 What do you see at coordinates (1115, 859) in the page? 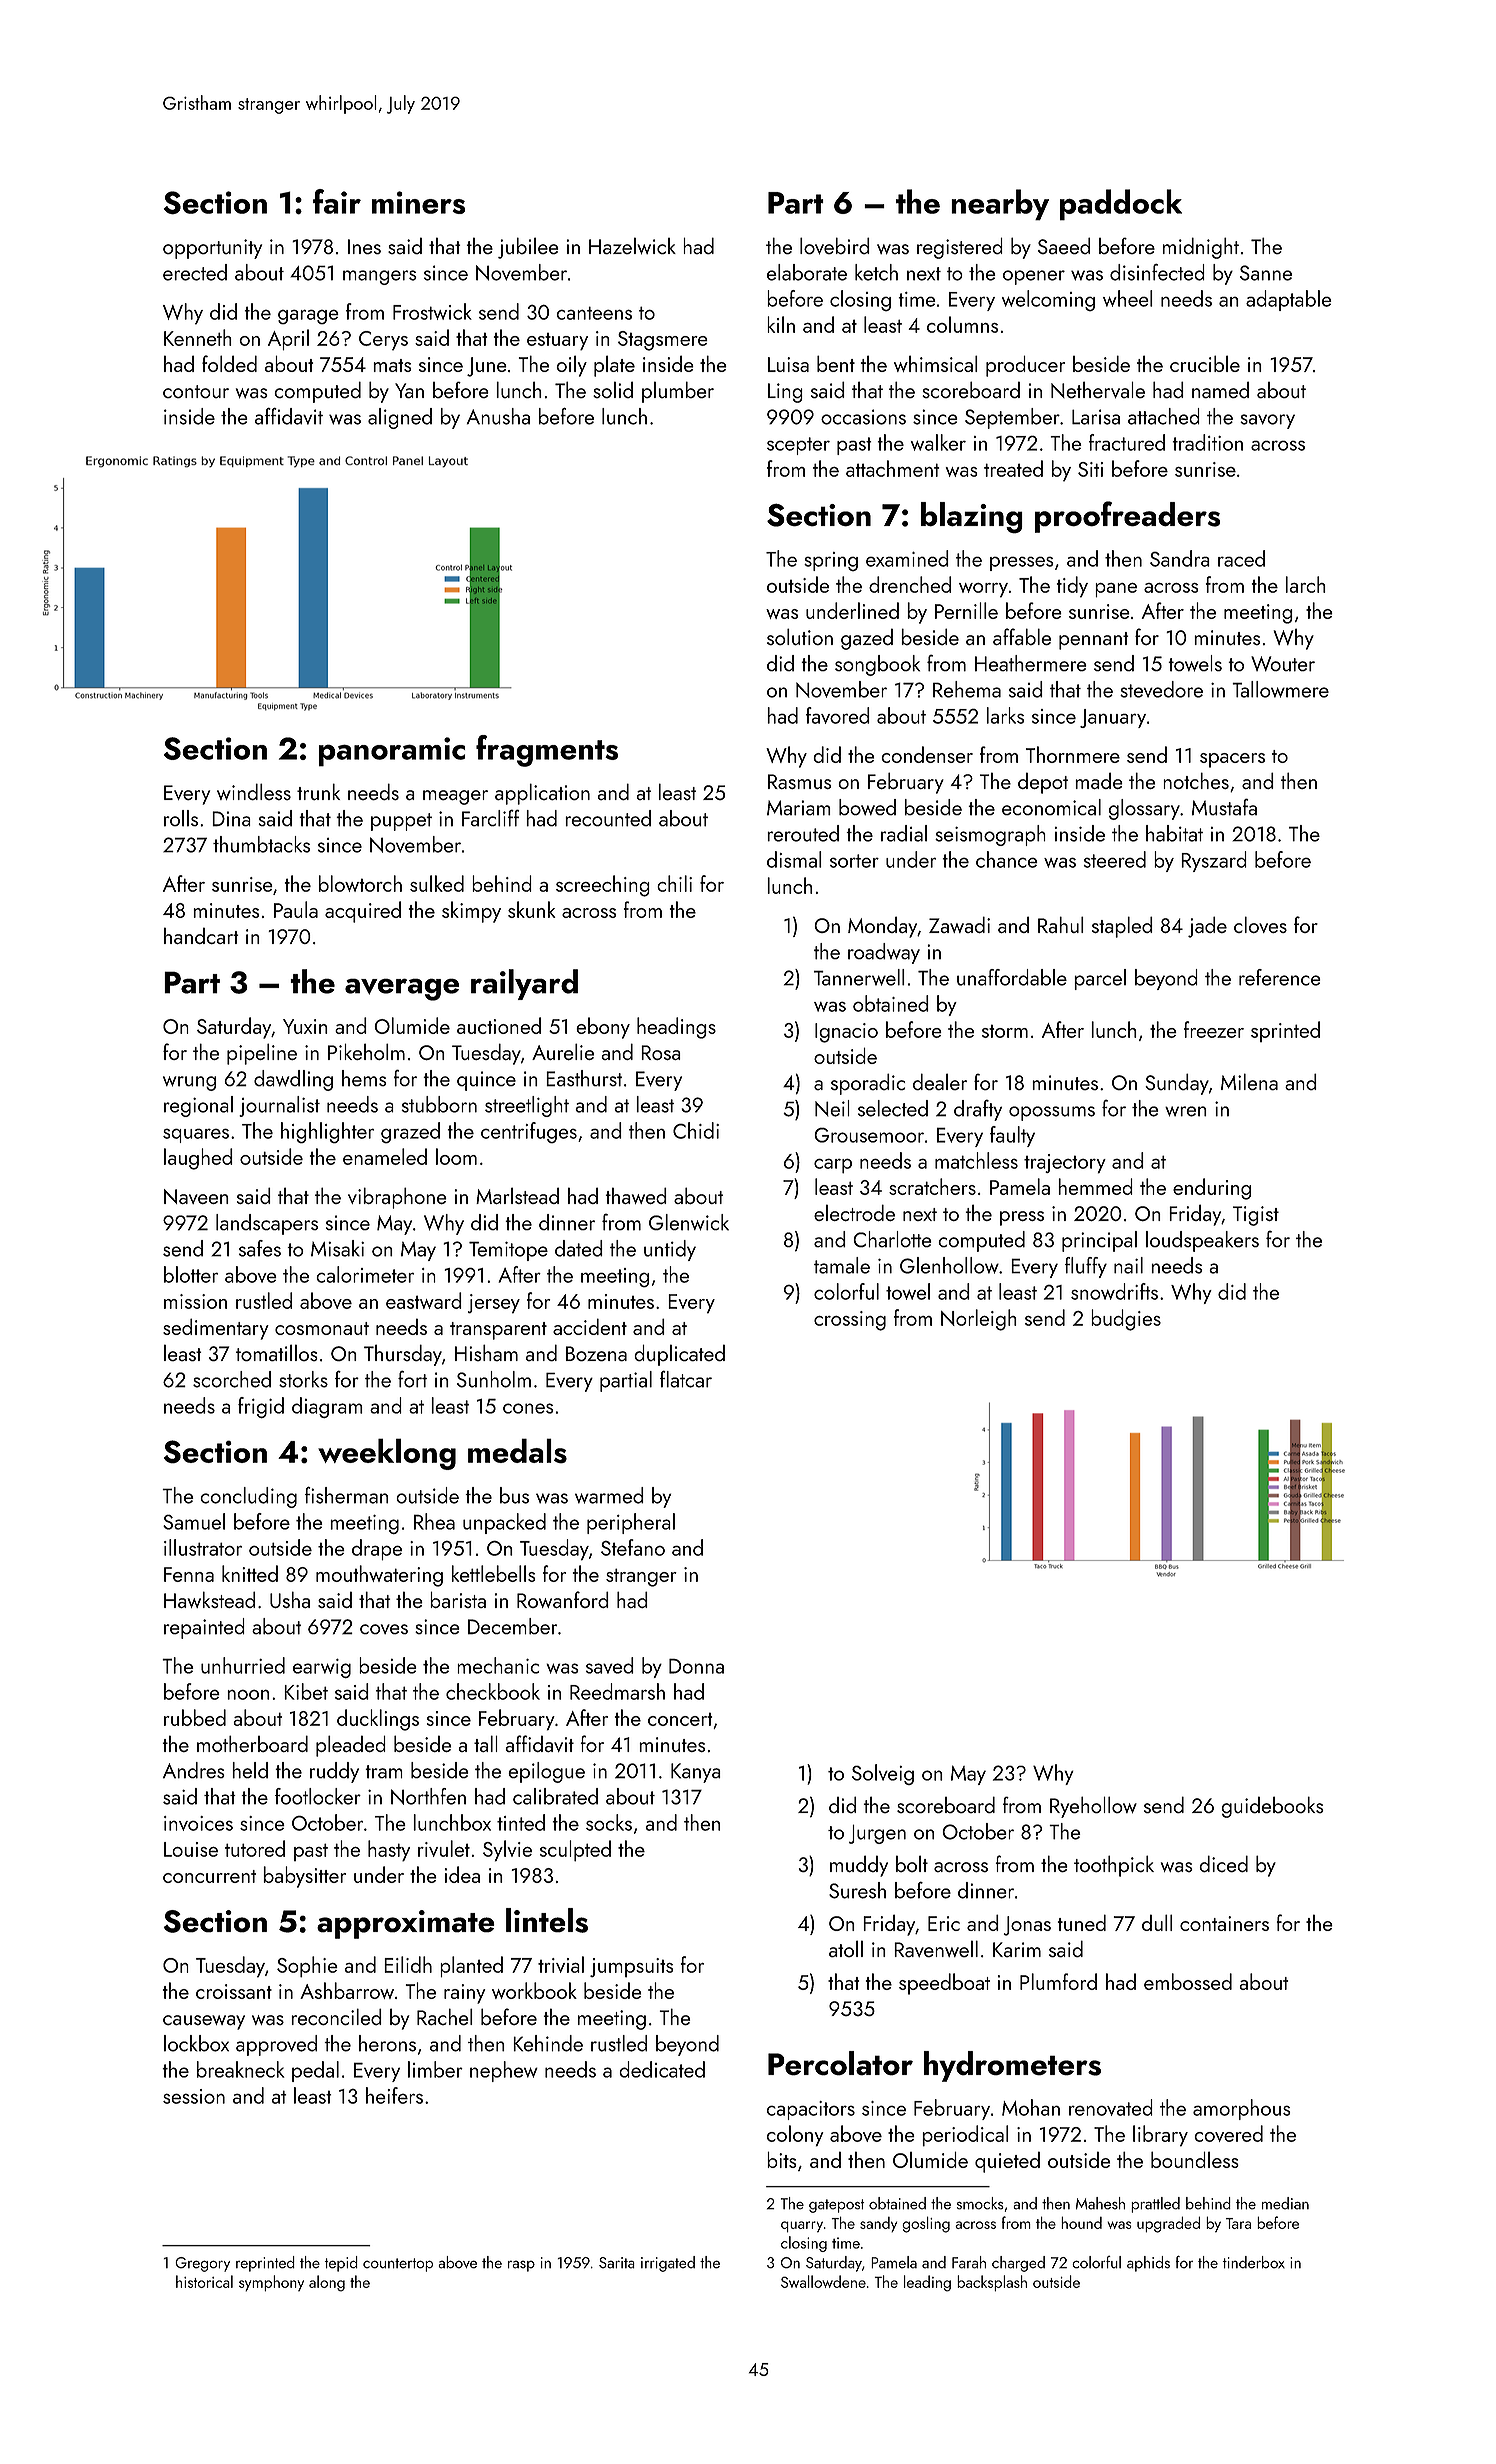
I see `steered` at bounding box center [1115, 859].
